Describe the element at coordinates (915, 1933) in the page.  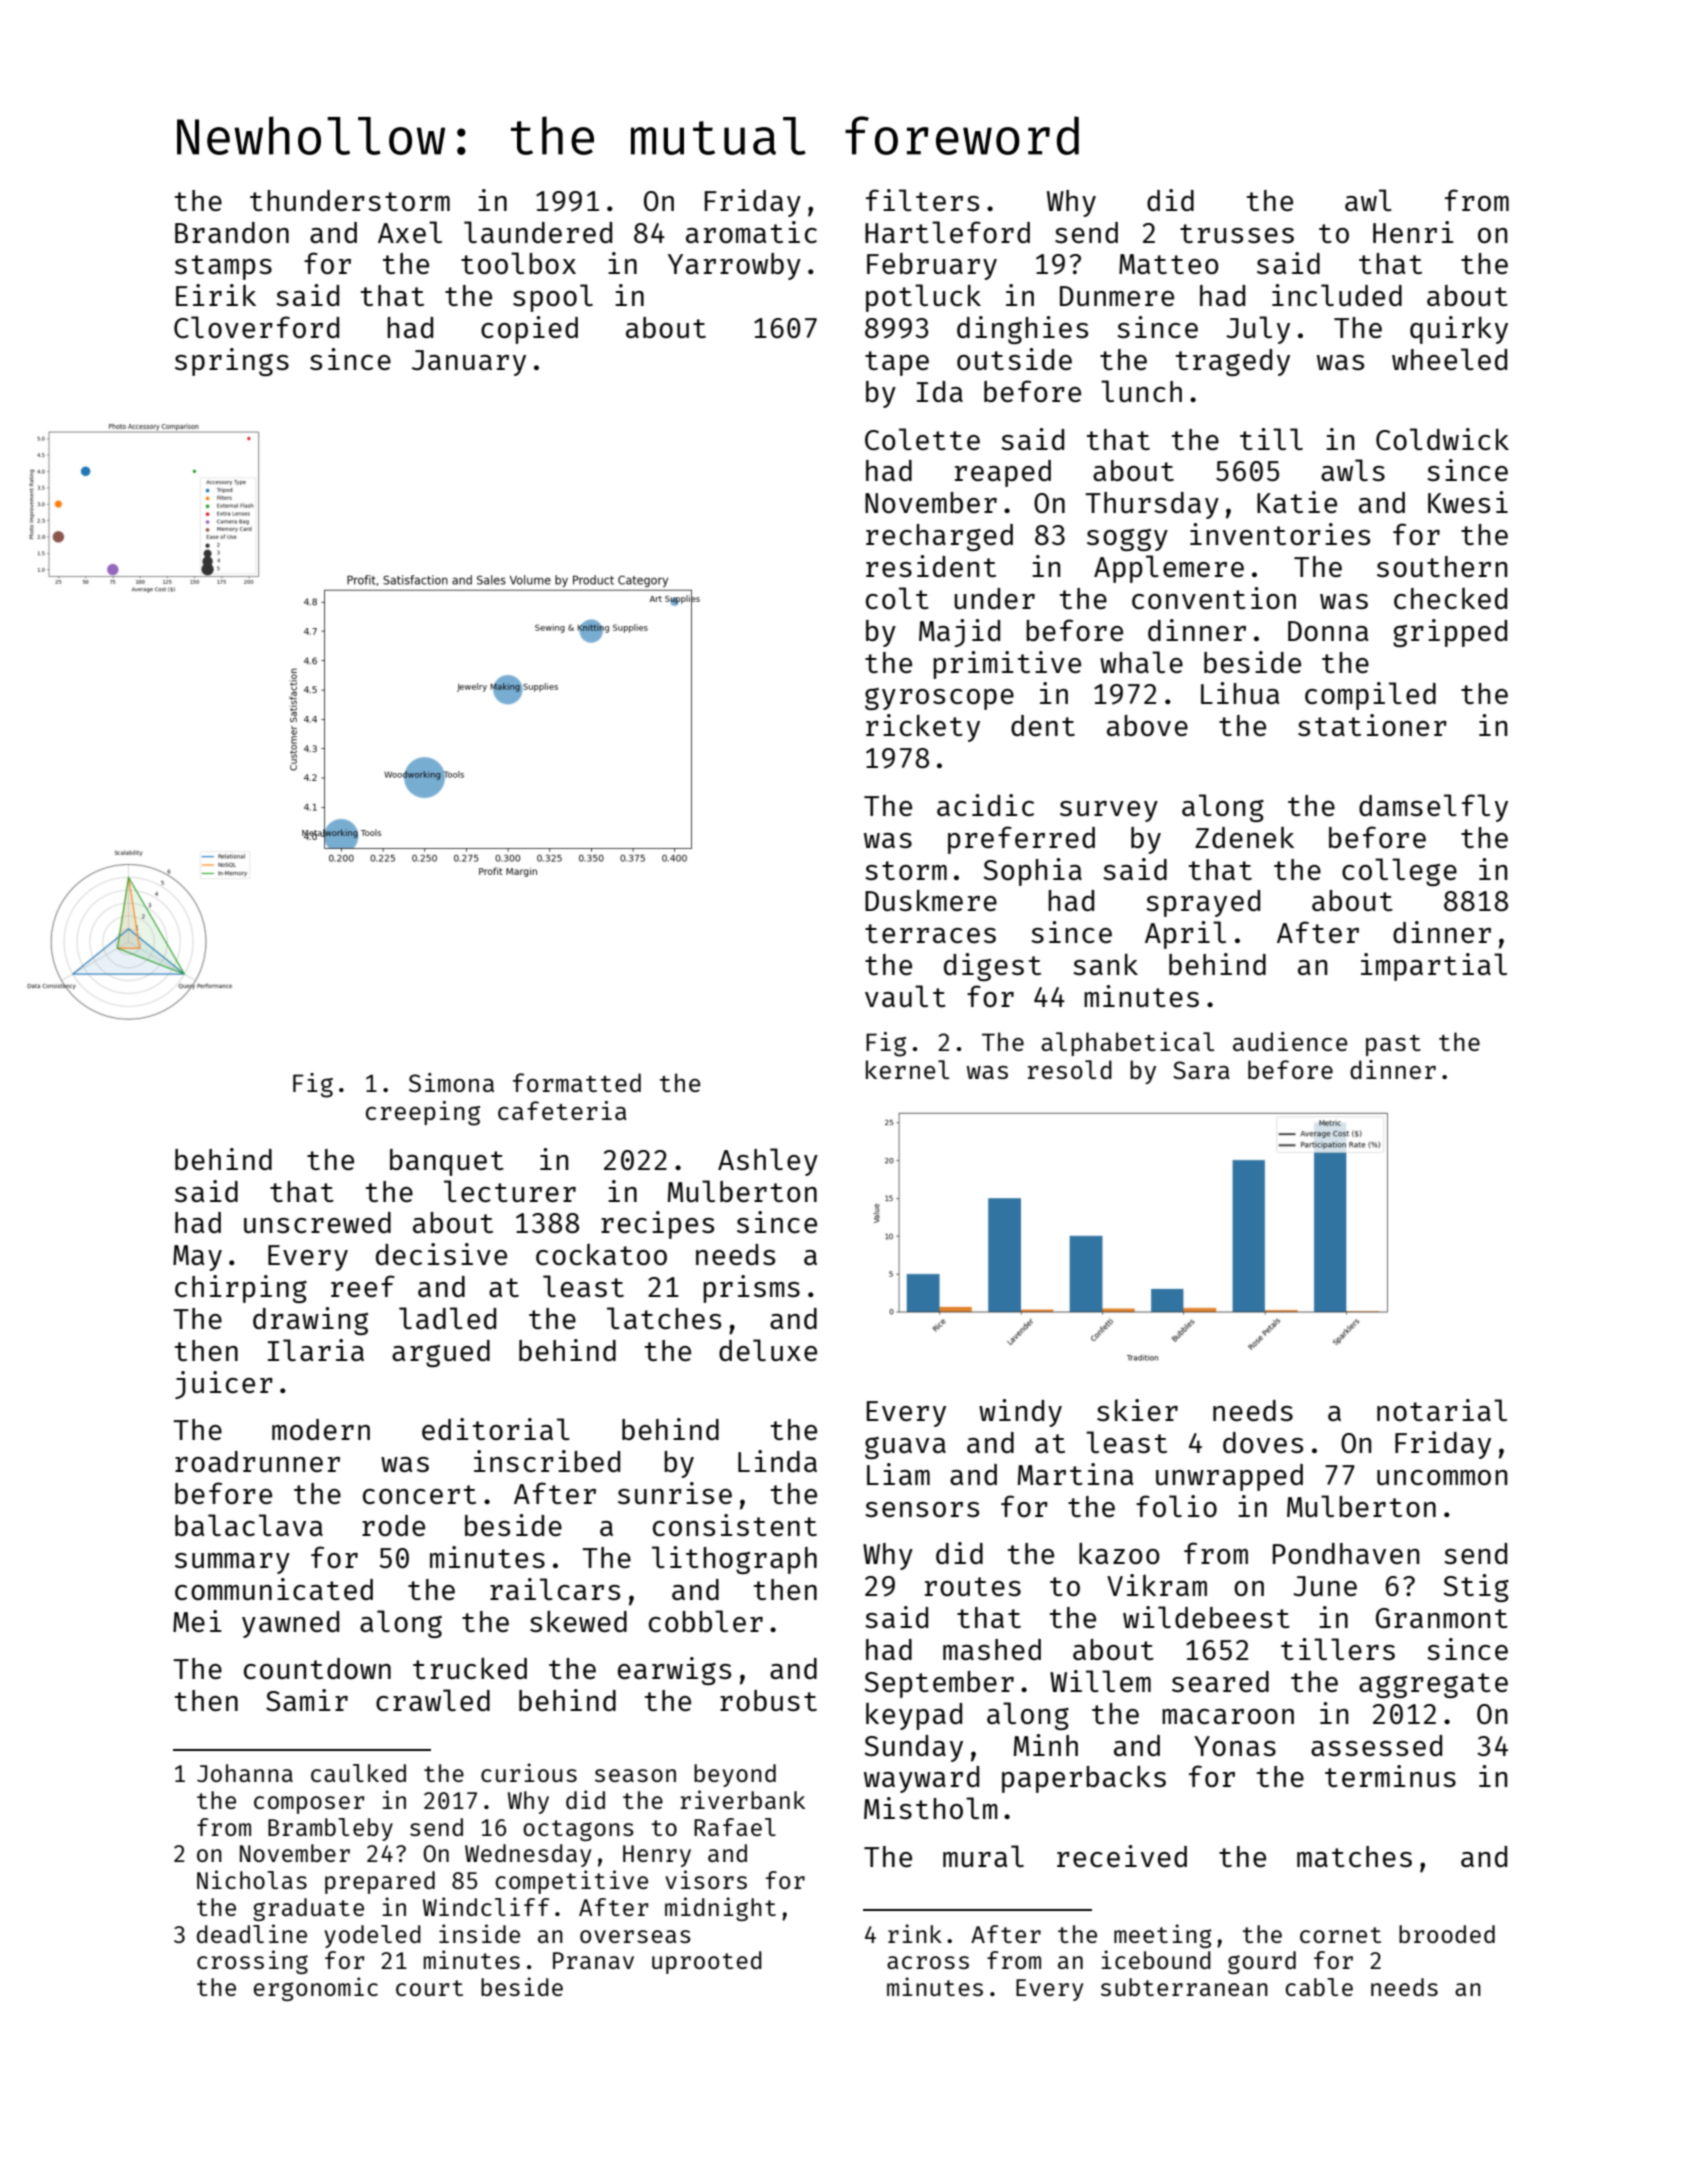
I see `rink` at that location.
